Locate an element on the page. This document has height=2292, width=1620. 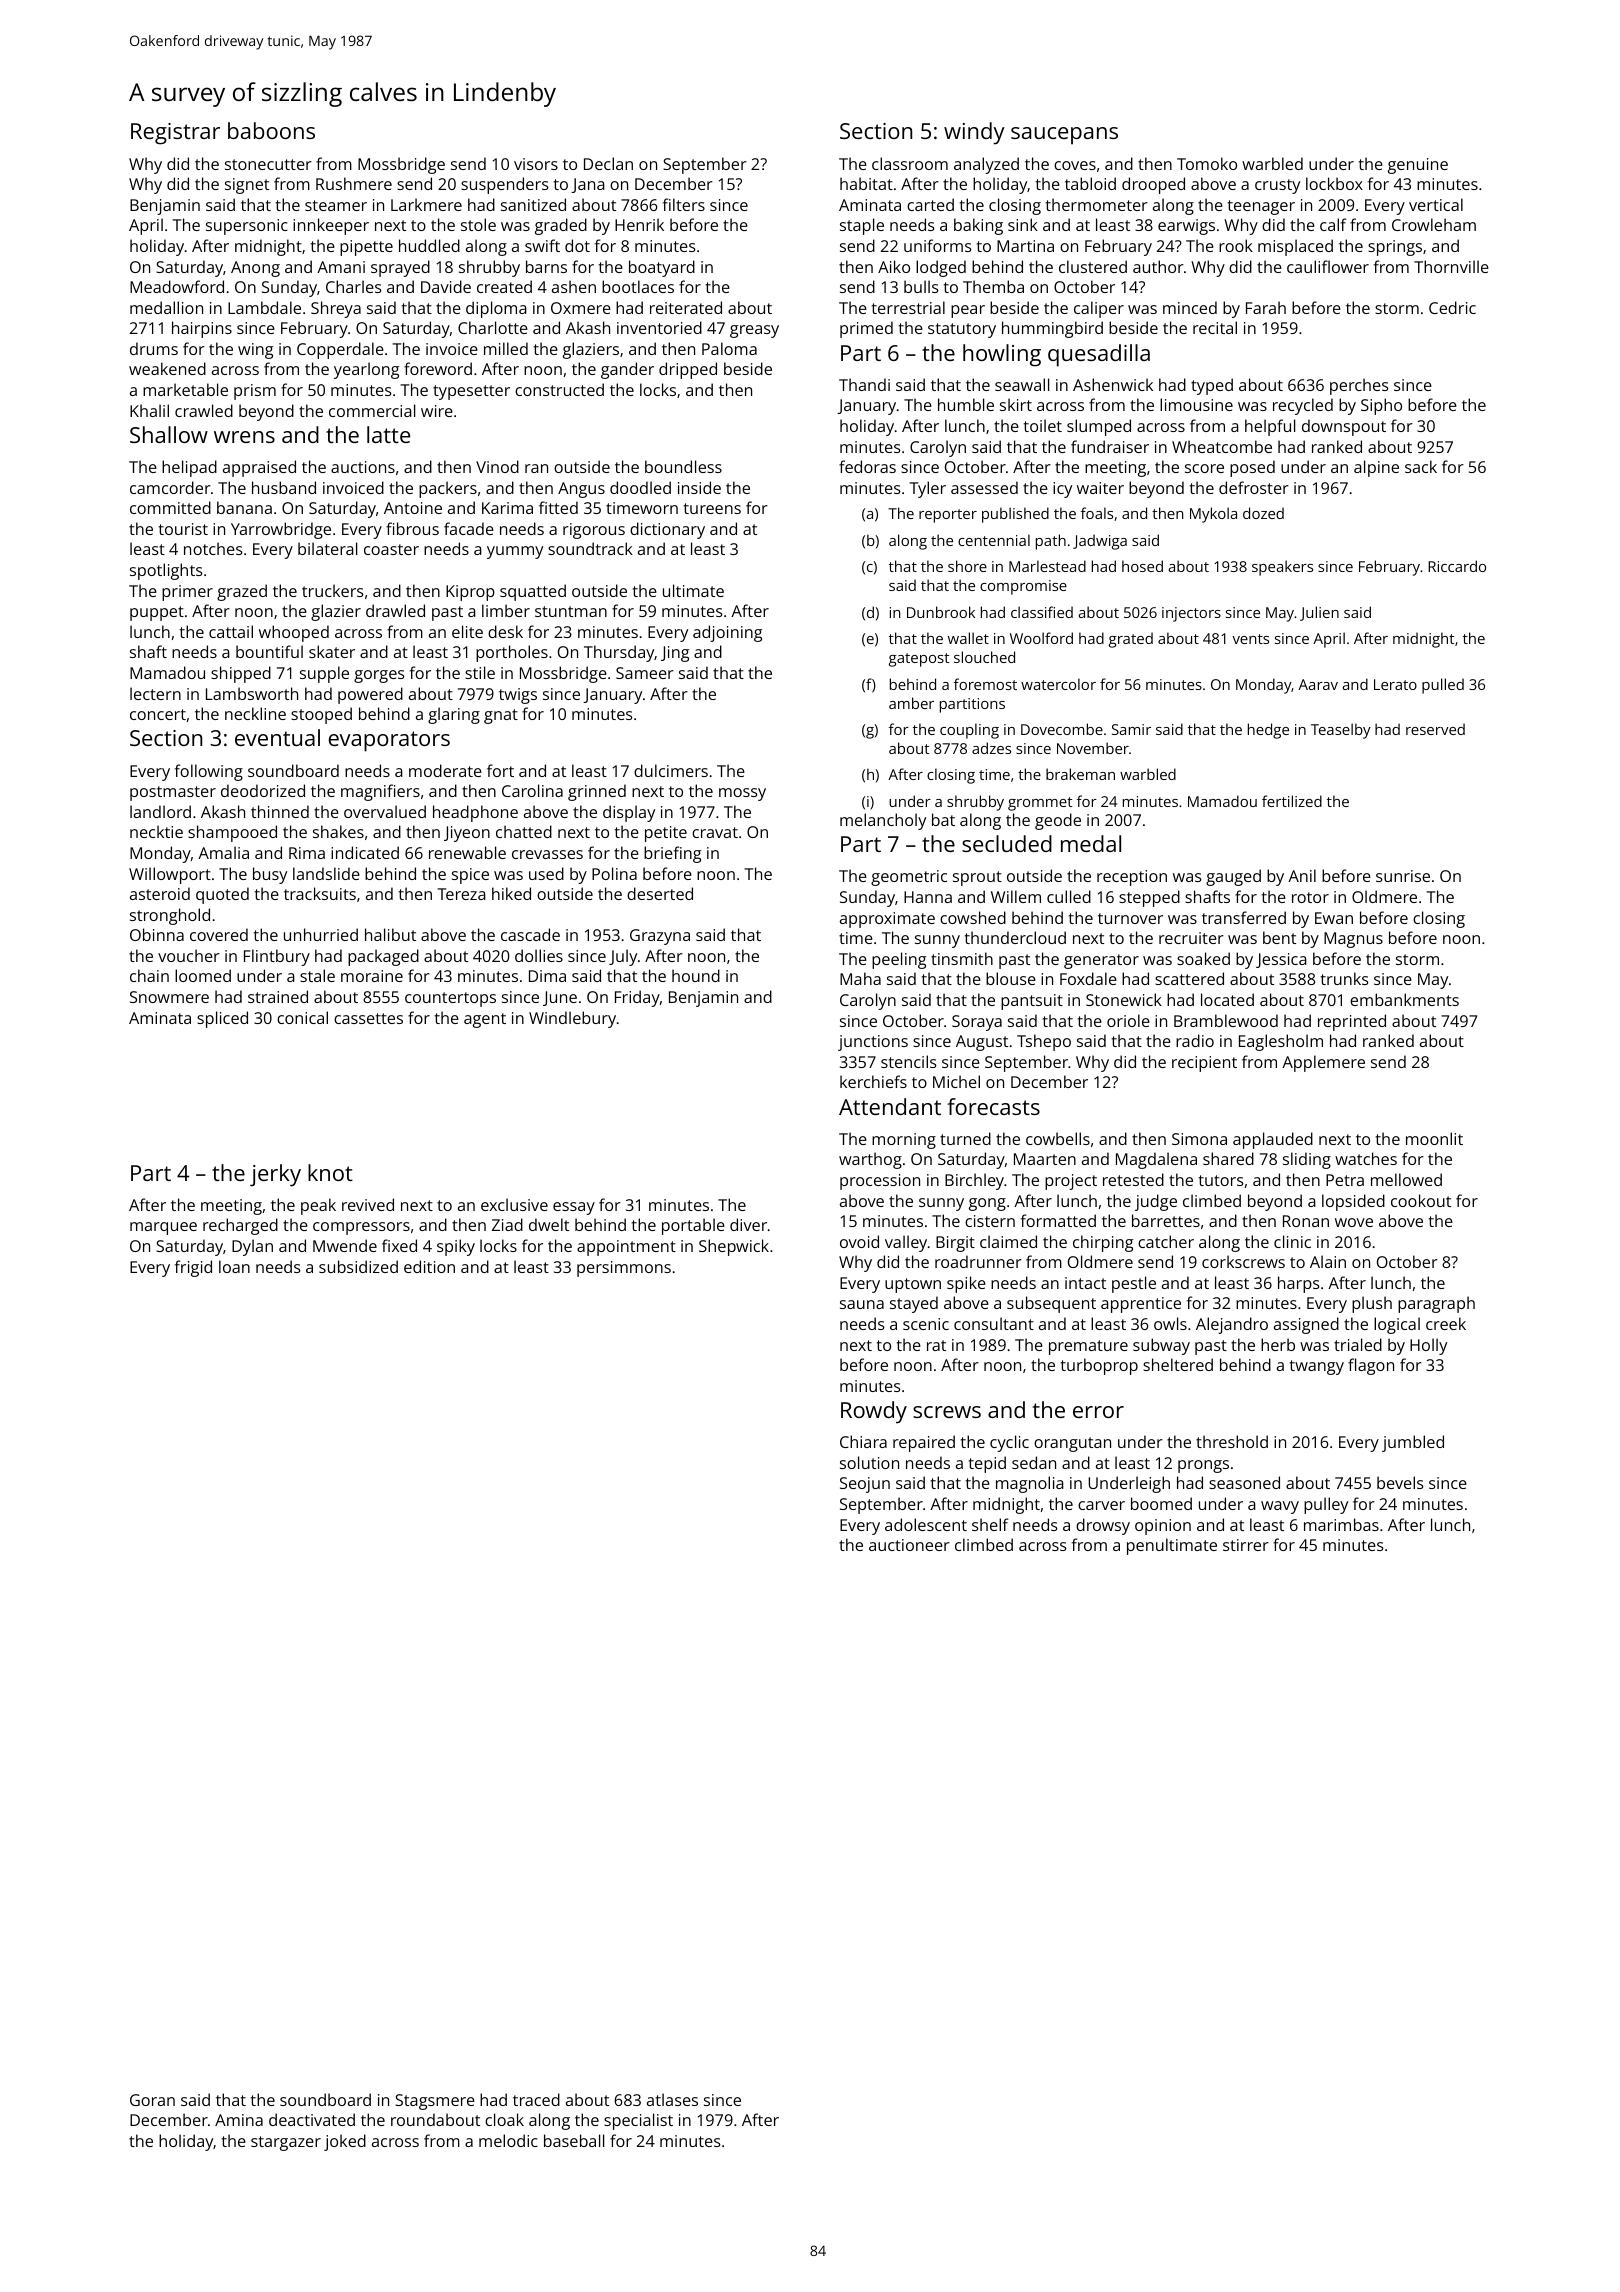
Simona is located at coordinates (1199, 1139).
